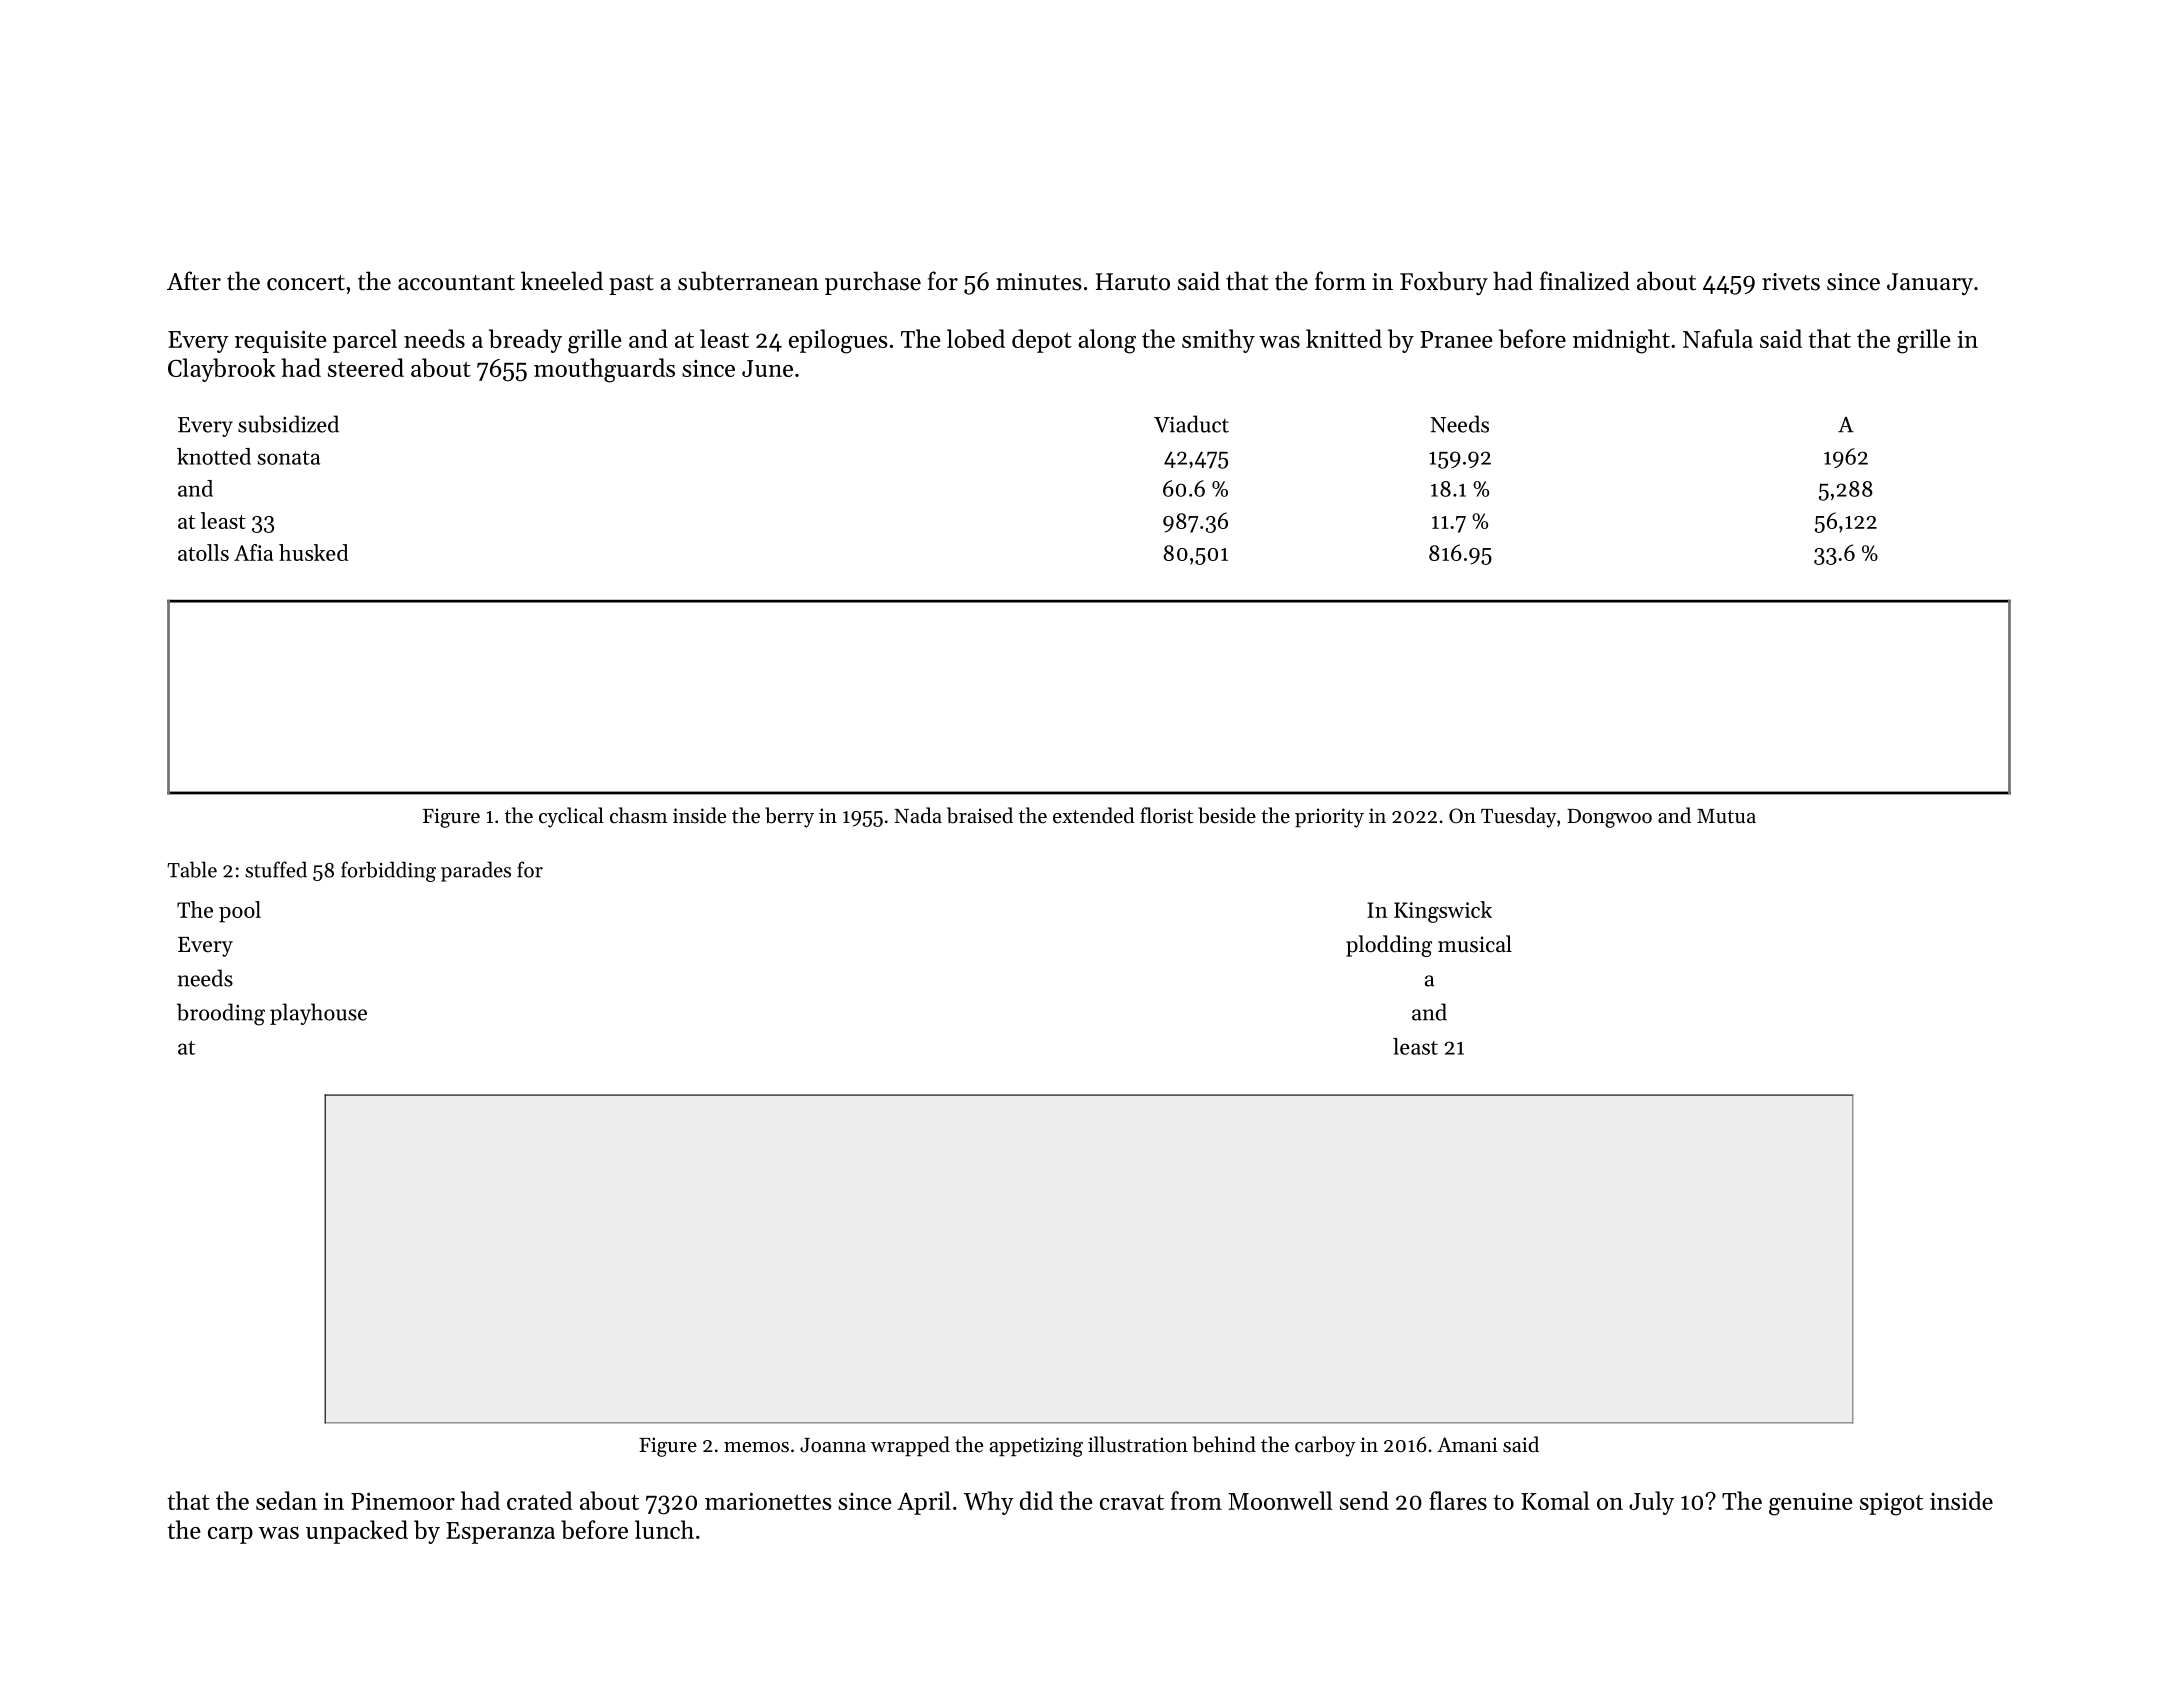 The height and width of the image is (1683, 2178). Describe the element at coordinates (1138, 1444) in the image. I see `illustration` at that location.
